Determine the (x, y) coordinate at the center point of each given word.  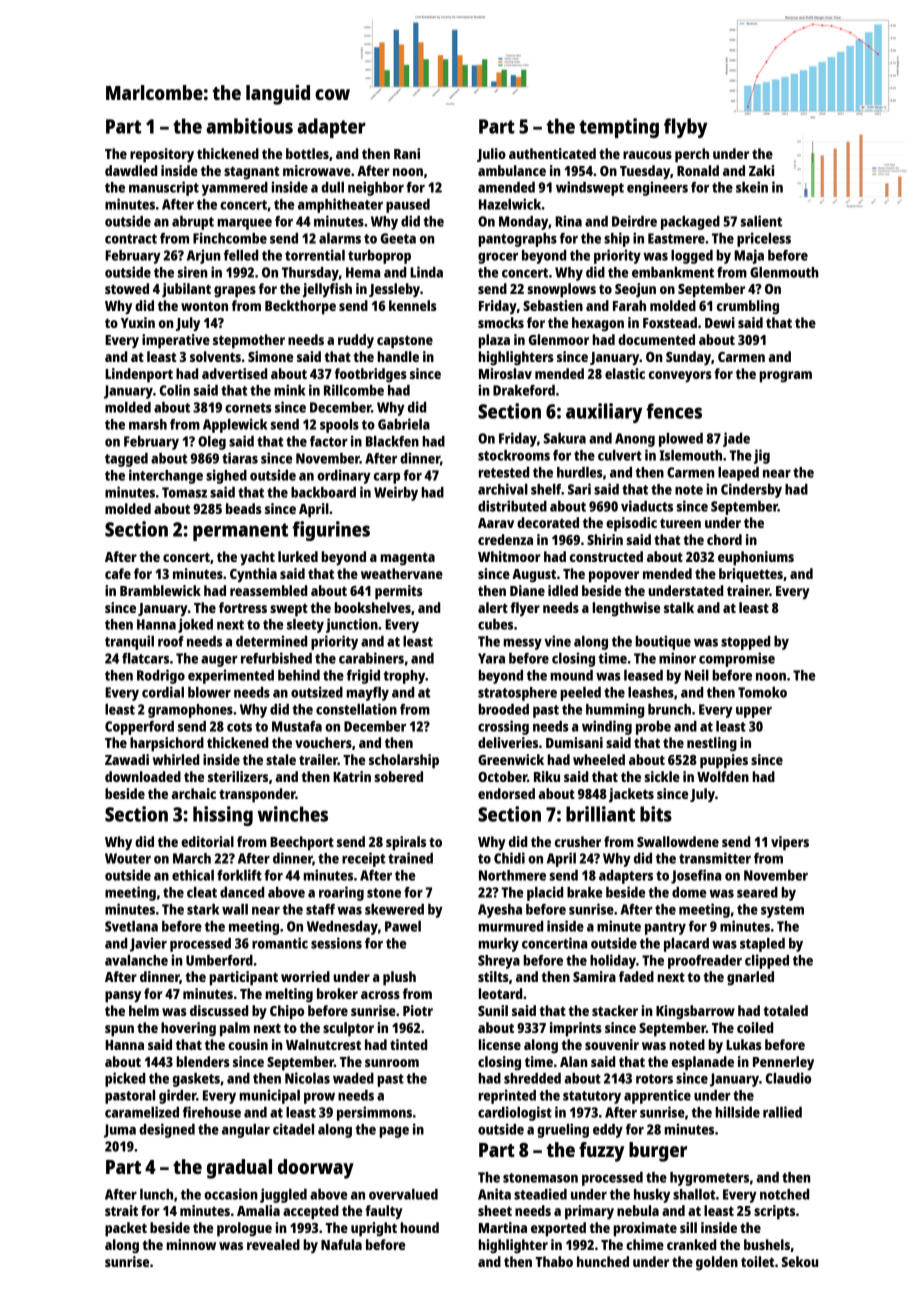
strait (121, 1210)
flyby (685, 128)
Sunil (493, 1010)
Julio (491, 155)
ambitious (249, 126)
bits (656, 814)
